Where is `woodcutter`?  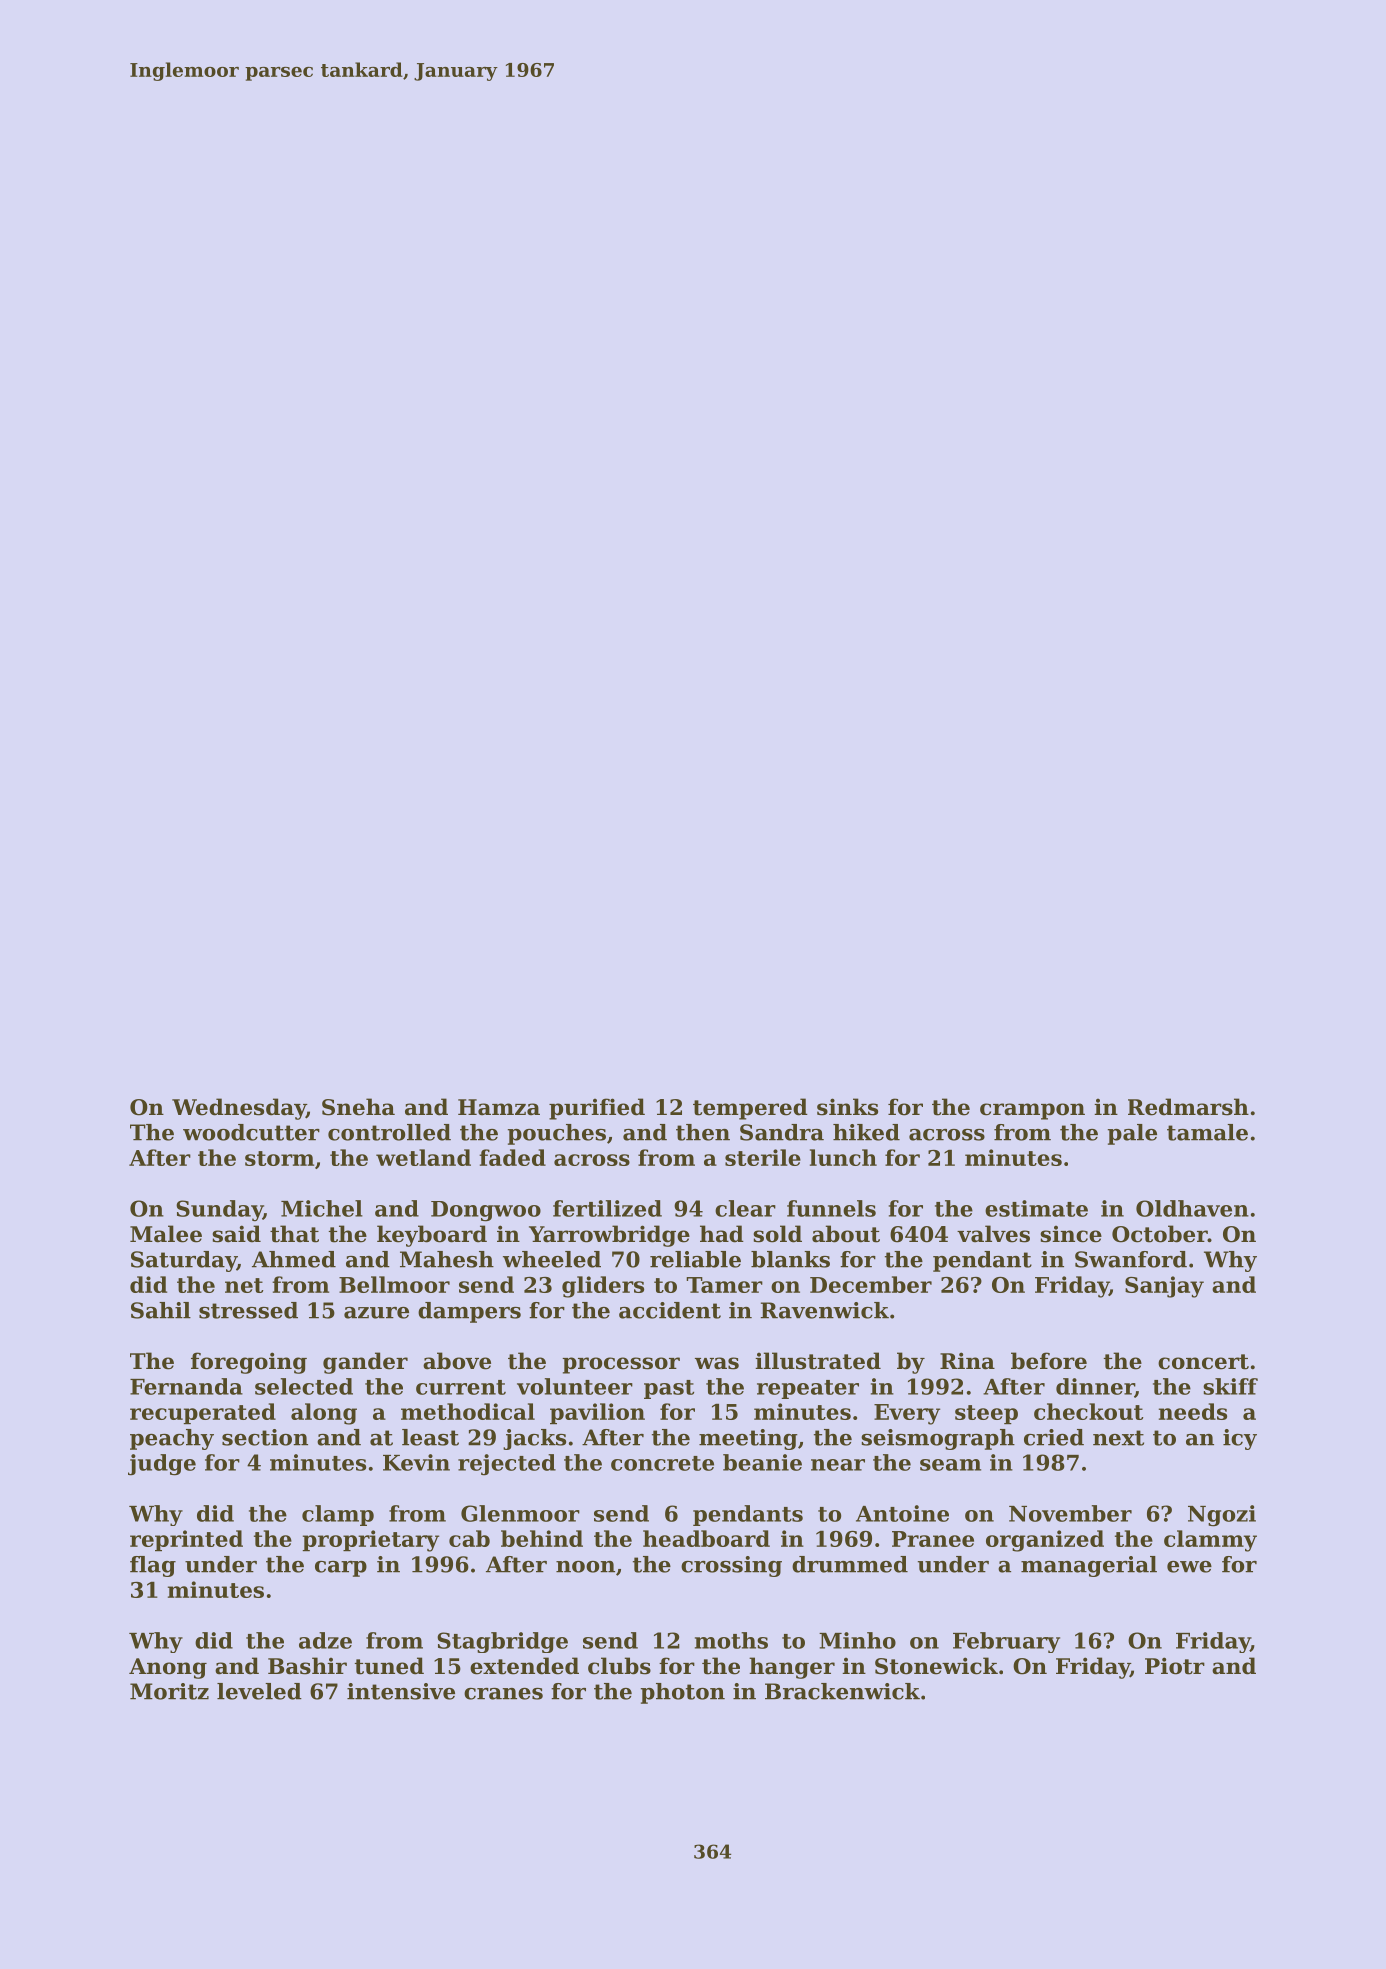 woodcutter is located at coordinates (251, 1132).
